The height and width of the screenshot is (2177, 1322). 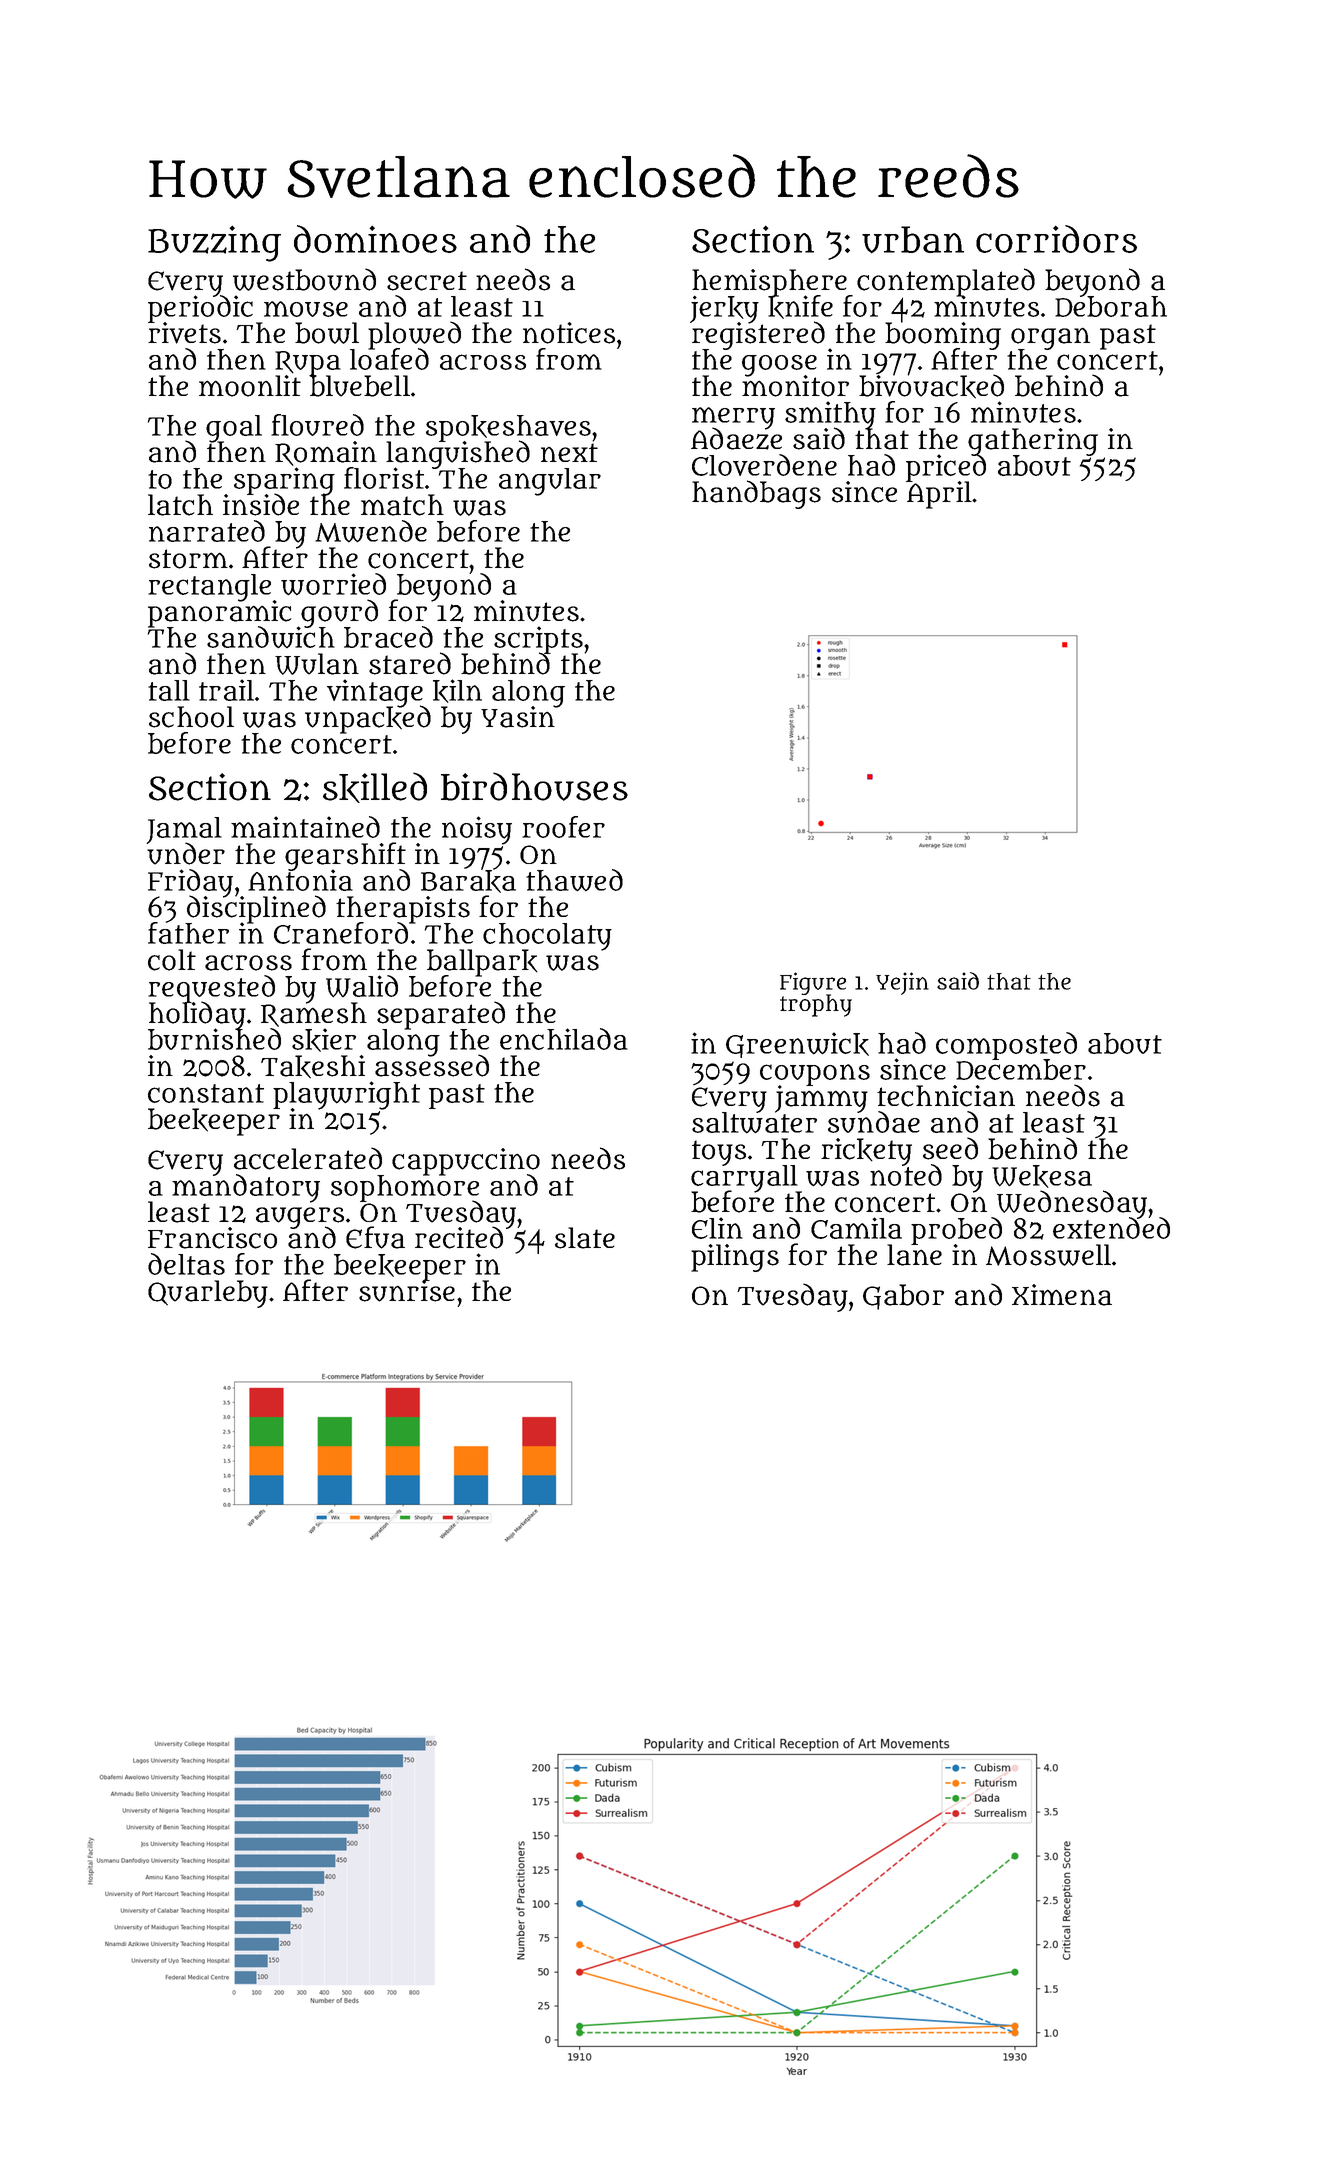 What do you see at coordinates (1062, 1295) in the screenshot?
I see `Ximena` at bounding box center [1062, 1295].
